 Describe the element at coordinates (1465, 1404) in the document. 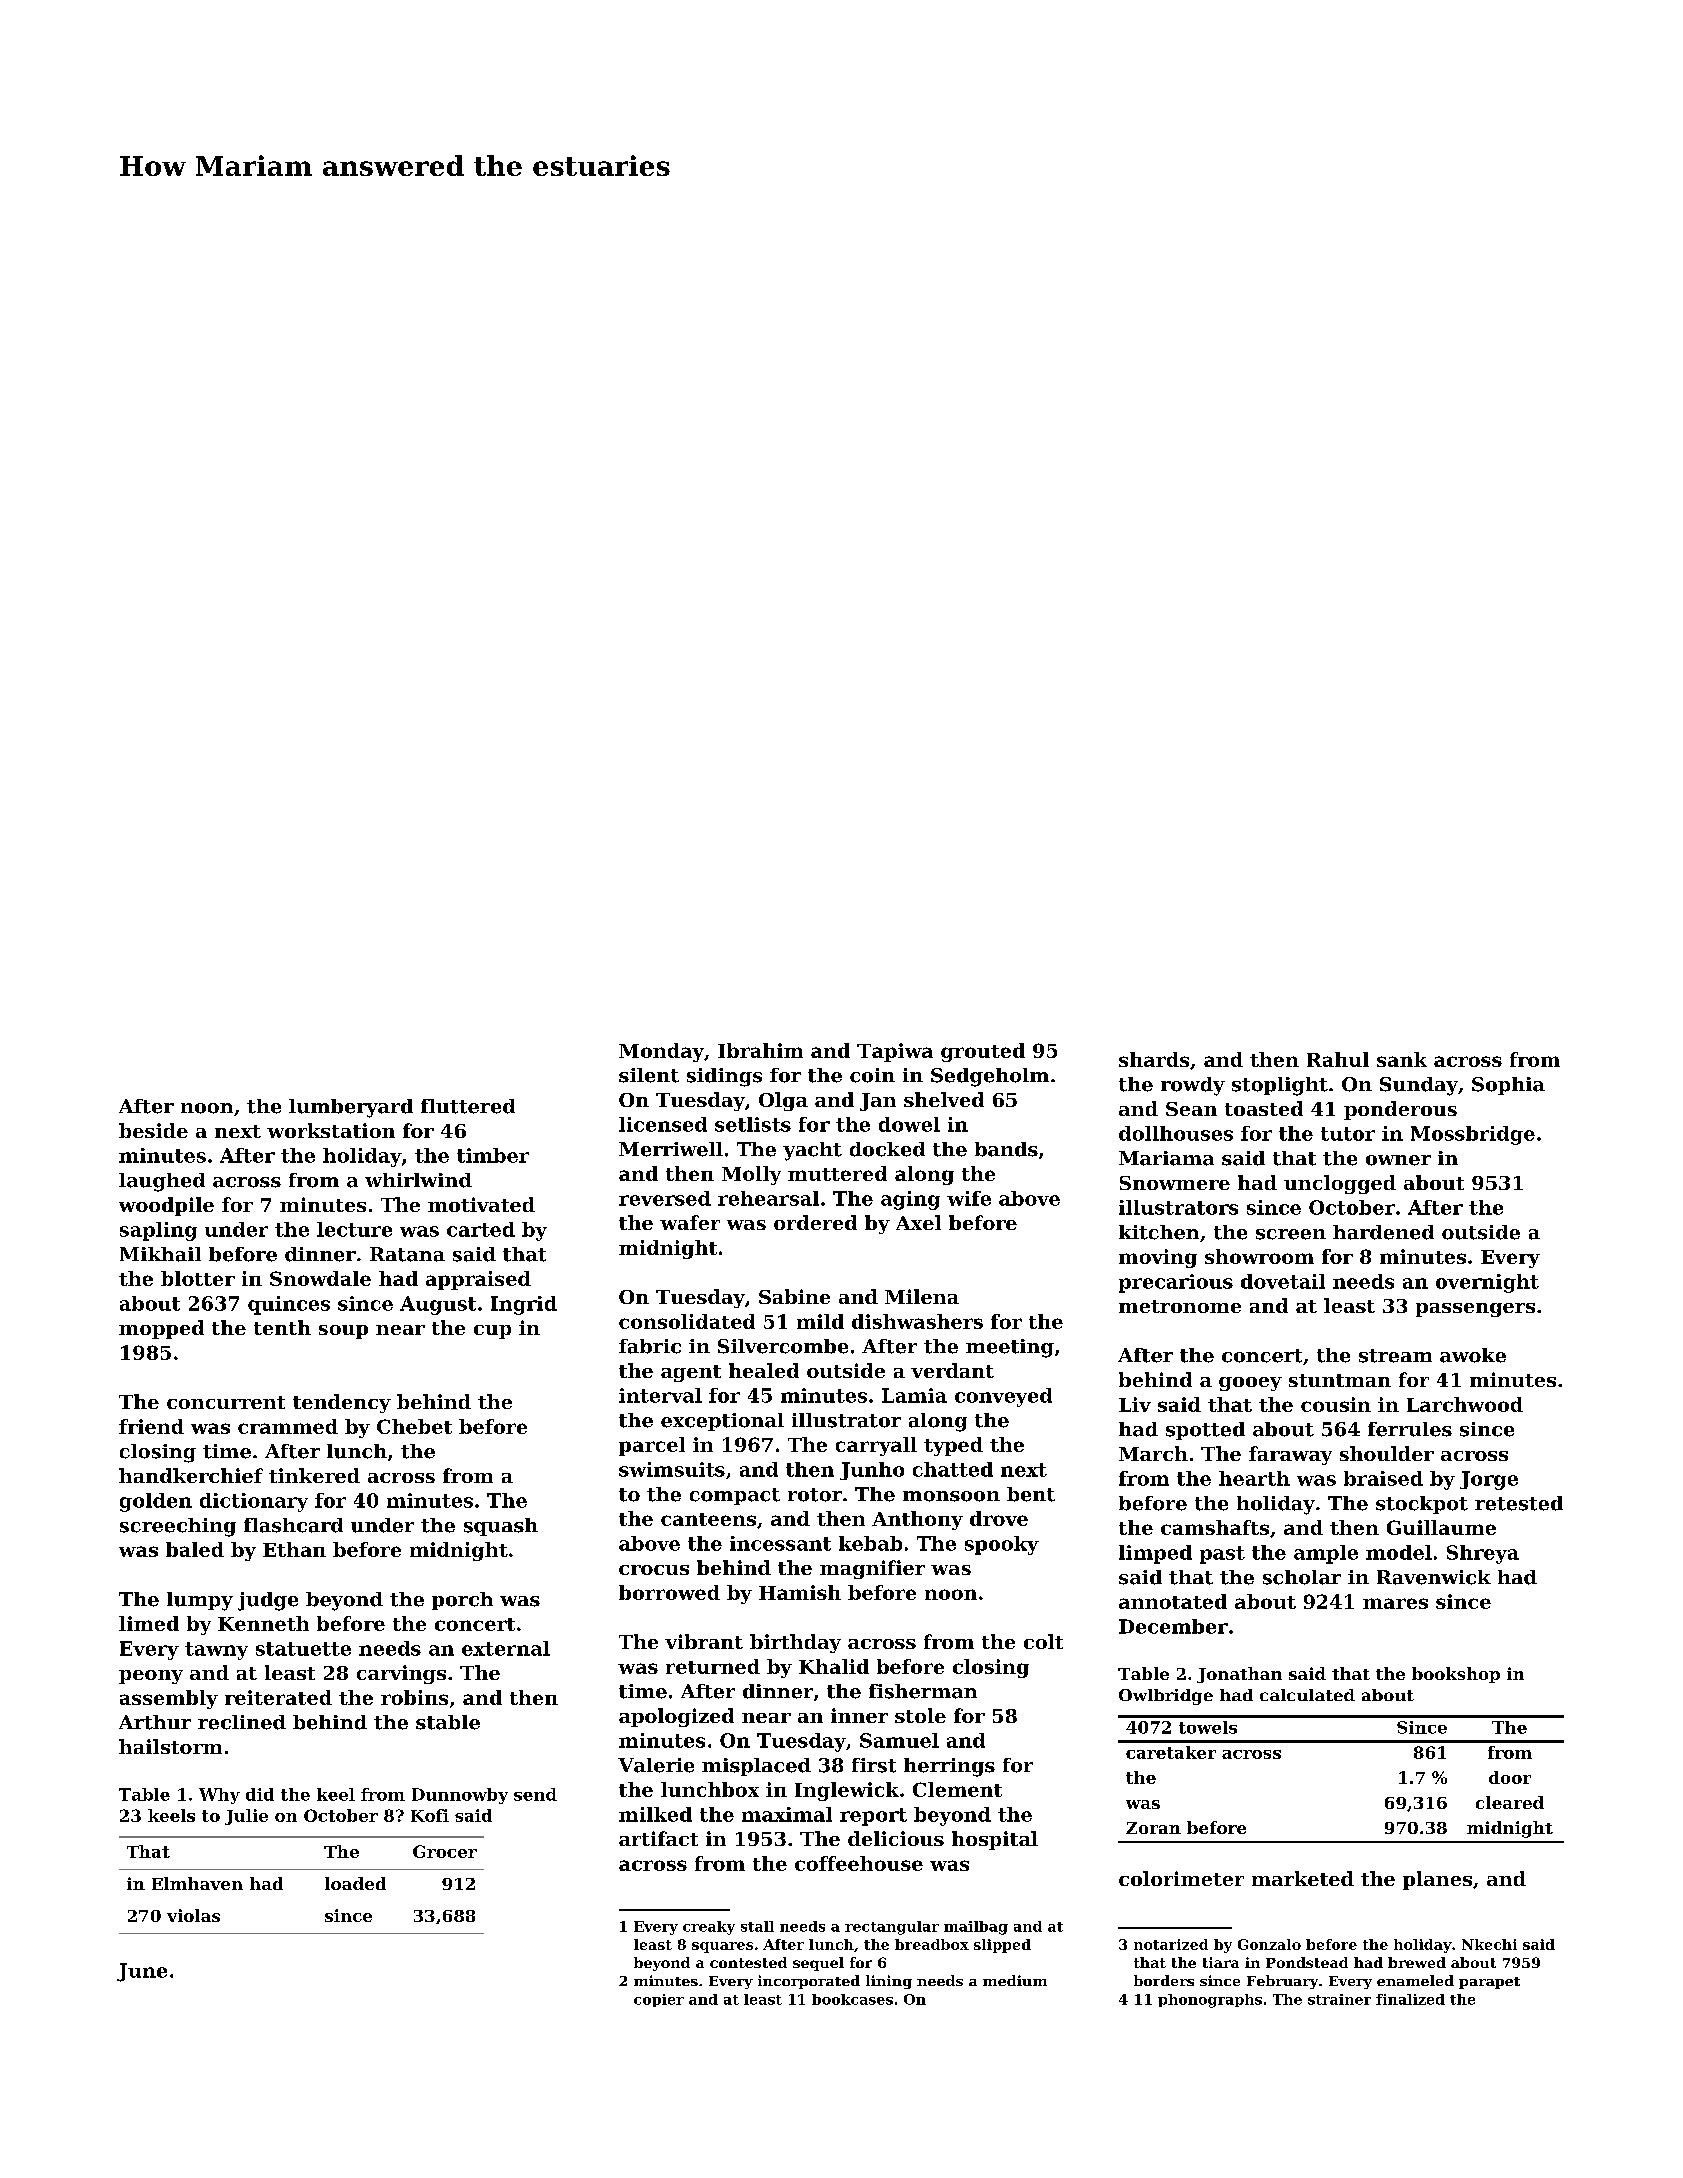

I see `Larchwood` at that location.
